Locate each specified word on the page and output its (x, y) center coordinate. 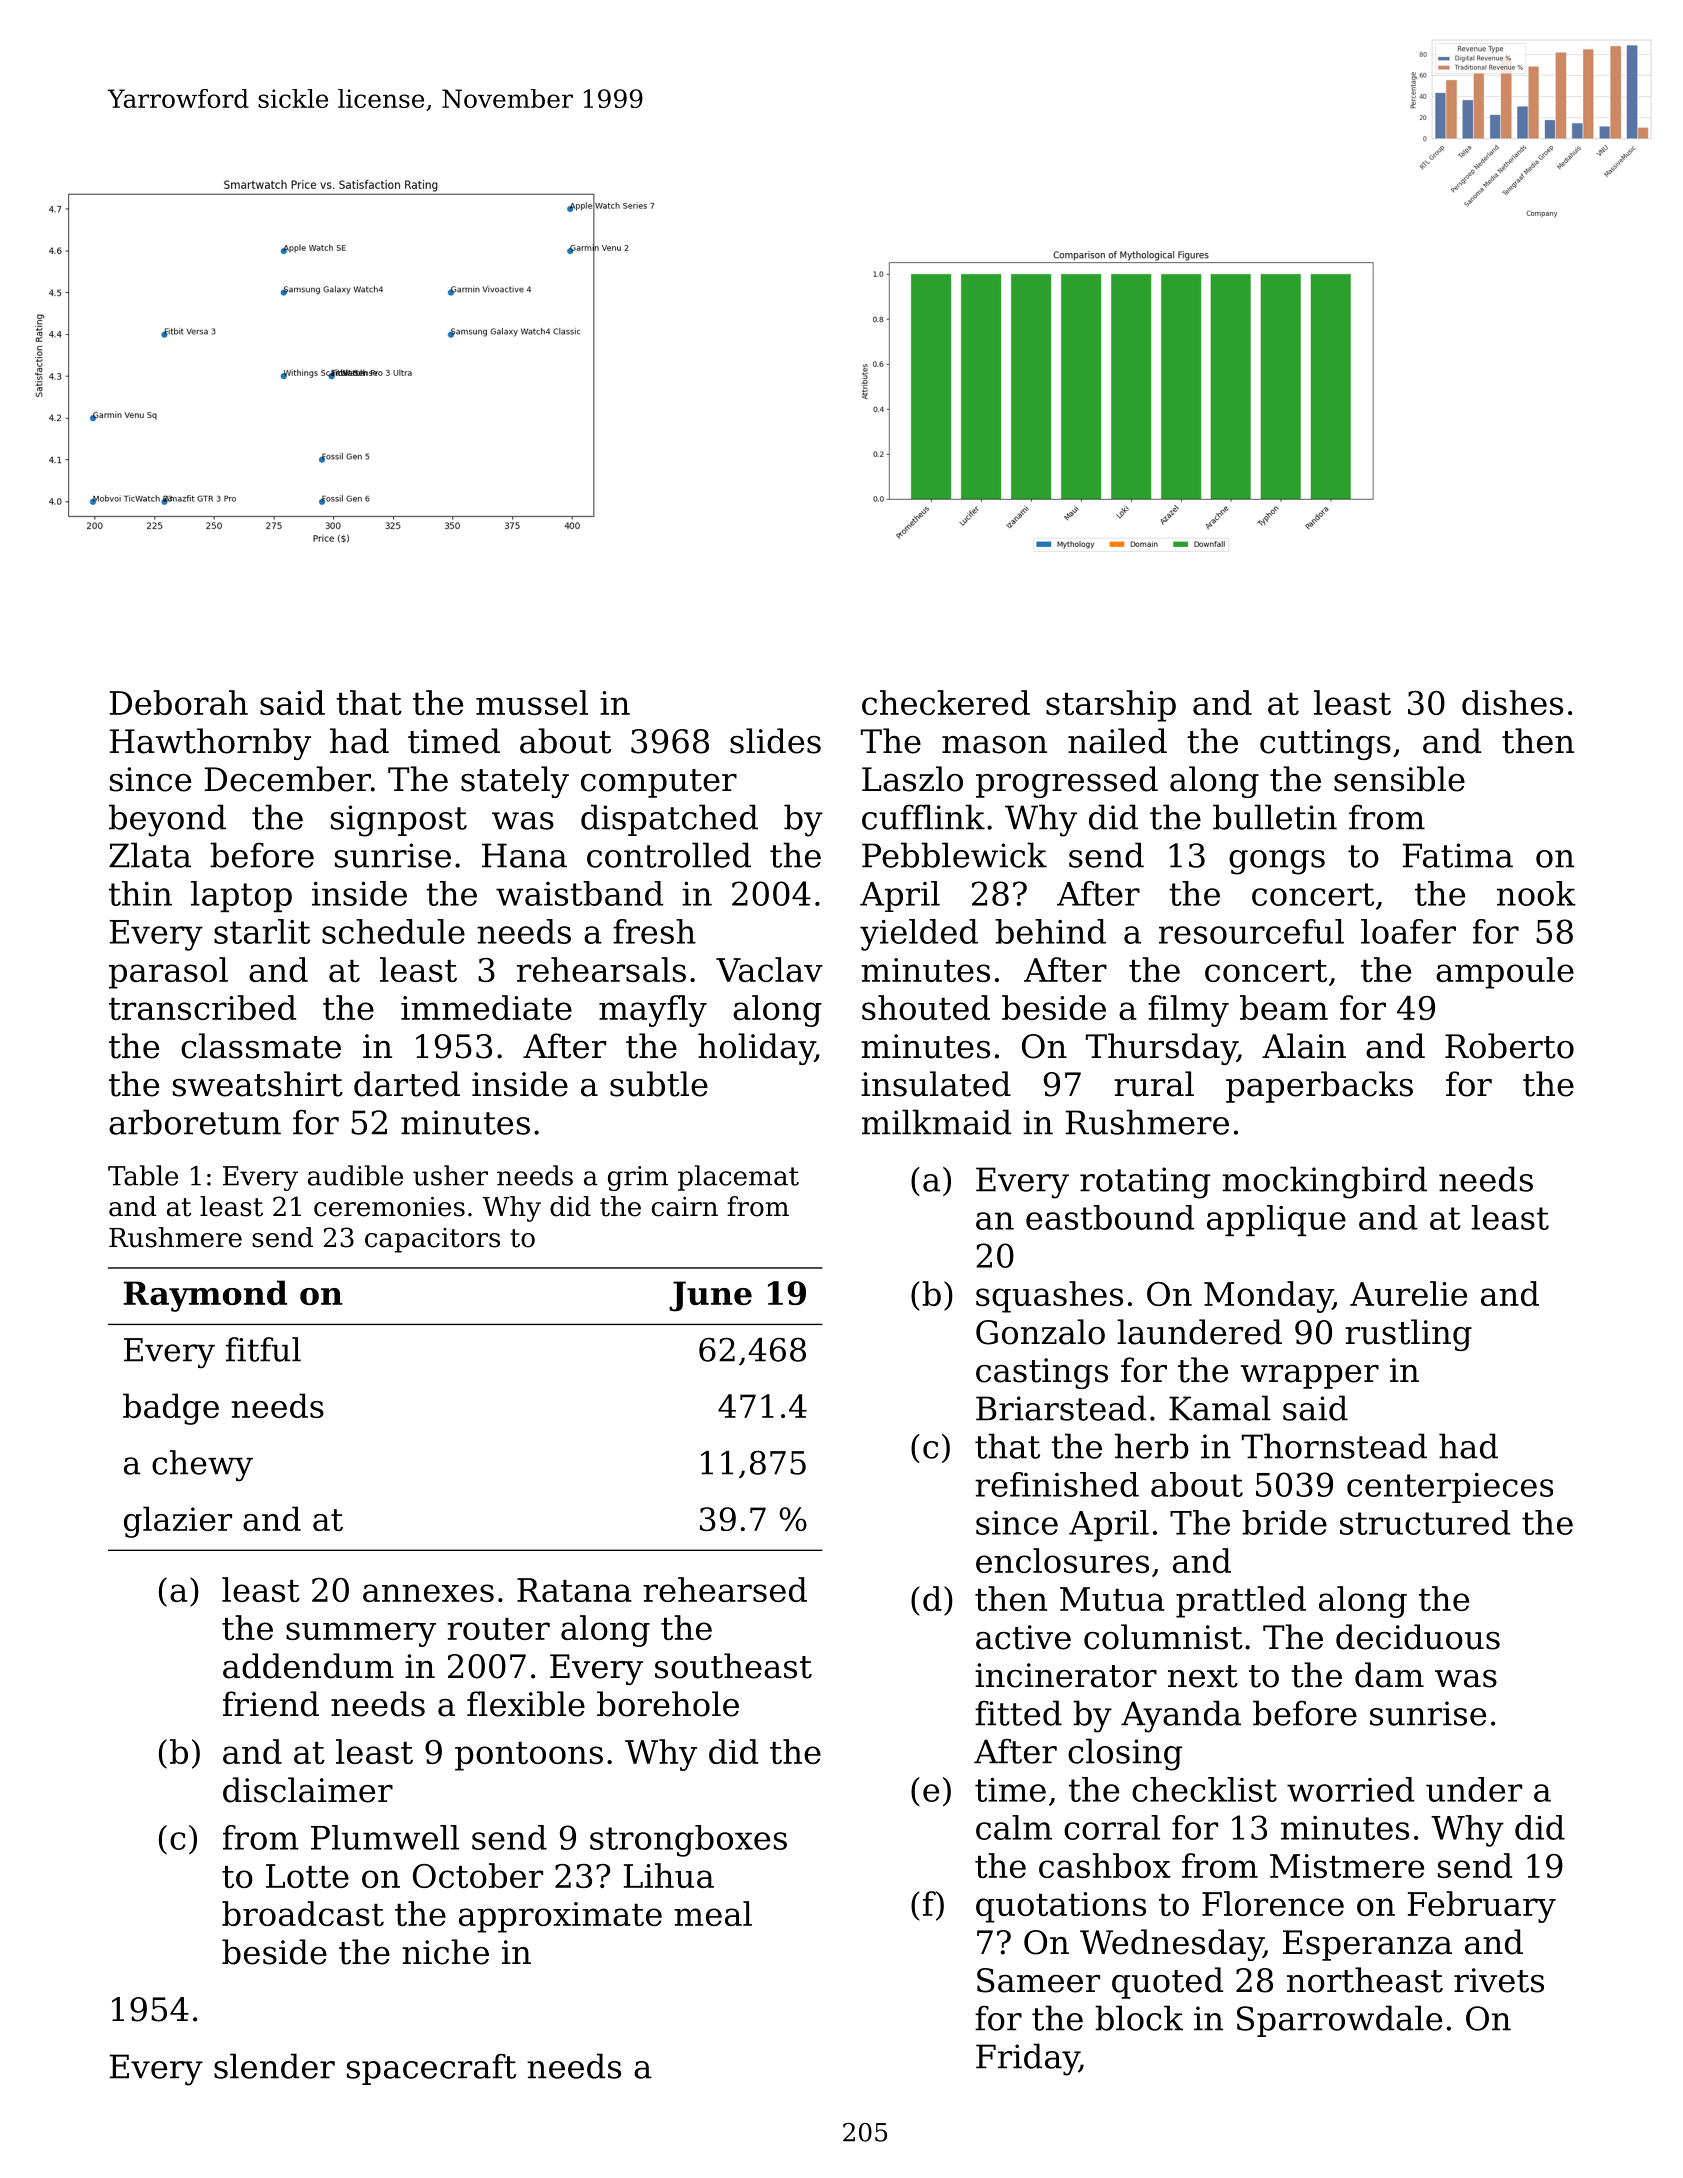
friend (271, 1704)
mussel (532, 702)
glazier (178, 1522)
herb (1152, 1446)
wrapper (1310, 1377)
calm (1014, 1827)
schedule (393, 931)
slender (274, 2066)
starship (1111, 706)
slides (775, 741)
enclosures (1062, 1560)
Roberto (1509, 1046)
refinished (1057, 1484)
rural (1154, 1084)
